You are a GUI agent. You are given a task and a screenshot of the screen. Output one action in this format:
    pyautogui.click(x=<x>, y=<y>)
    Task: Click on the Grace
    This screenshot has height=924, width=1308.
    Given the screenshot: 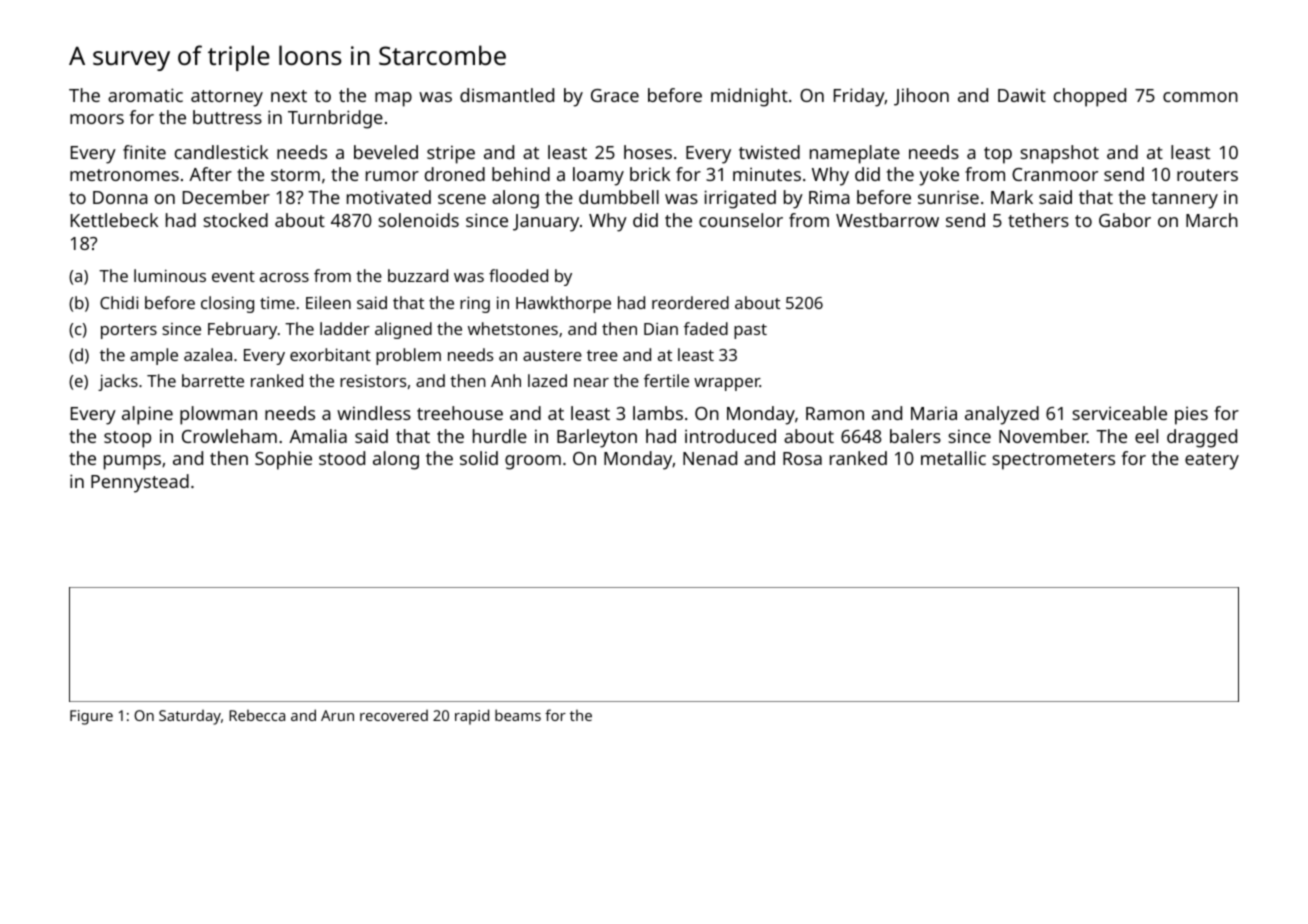 What is the action you would take?
    pyautogui.click(x=615, y=95)
